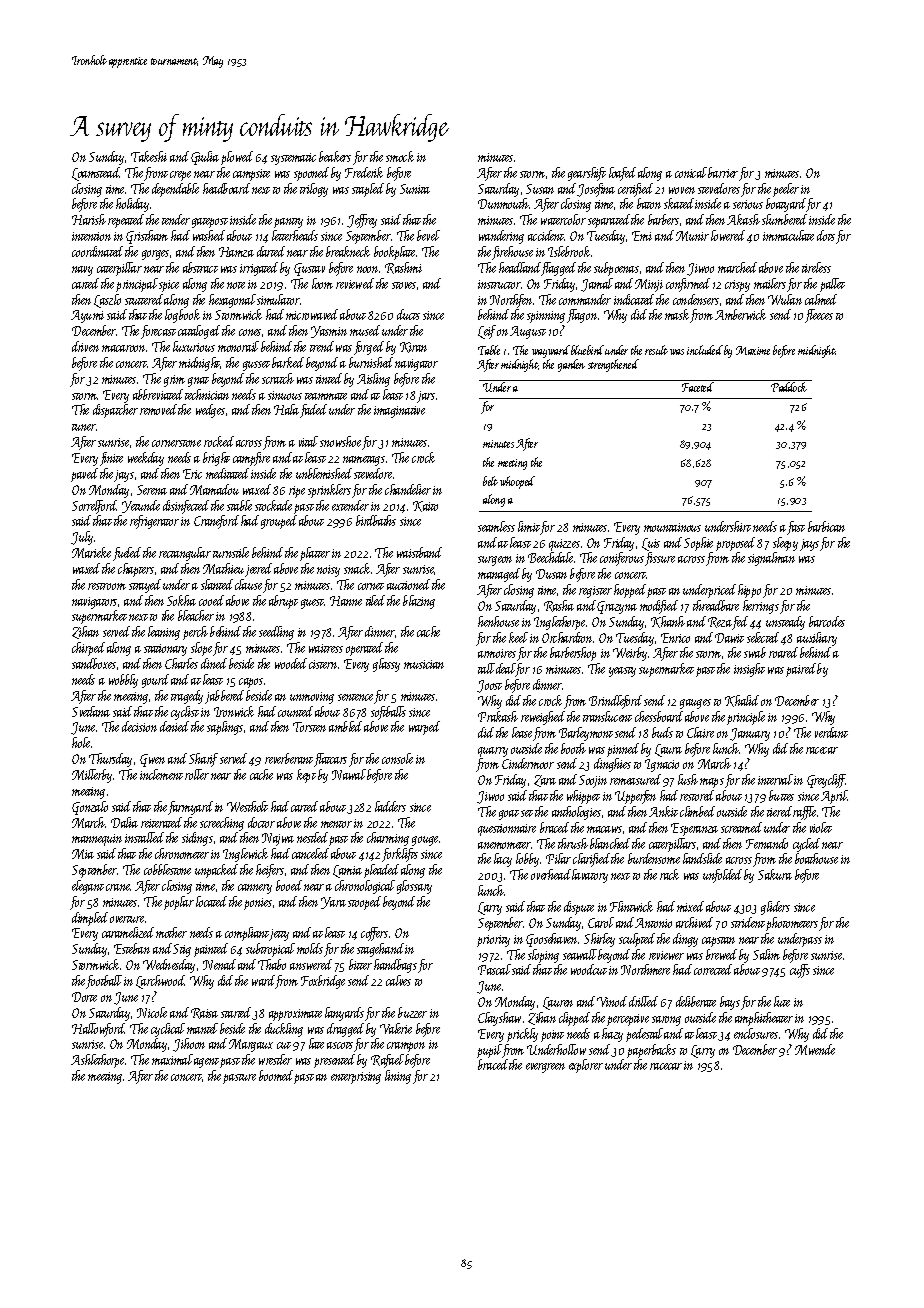  Describe the element at coordinates (419, 552) in the page. I see `waistband` at that location.
